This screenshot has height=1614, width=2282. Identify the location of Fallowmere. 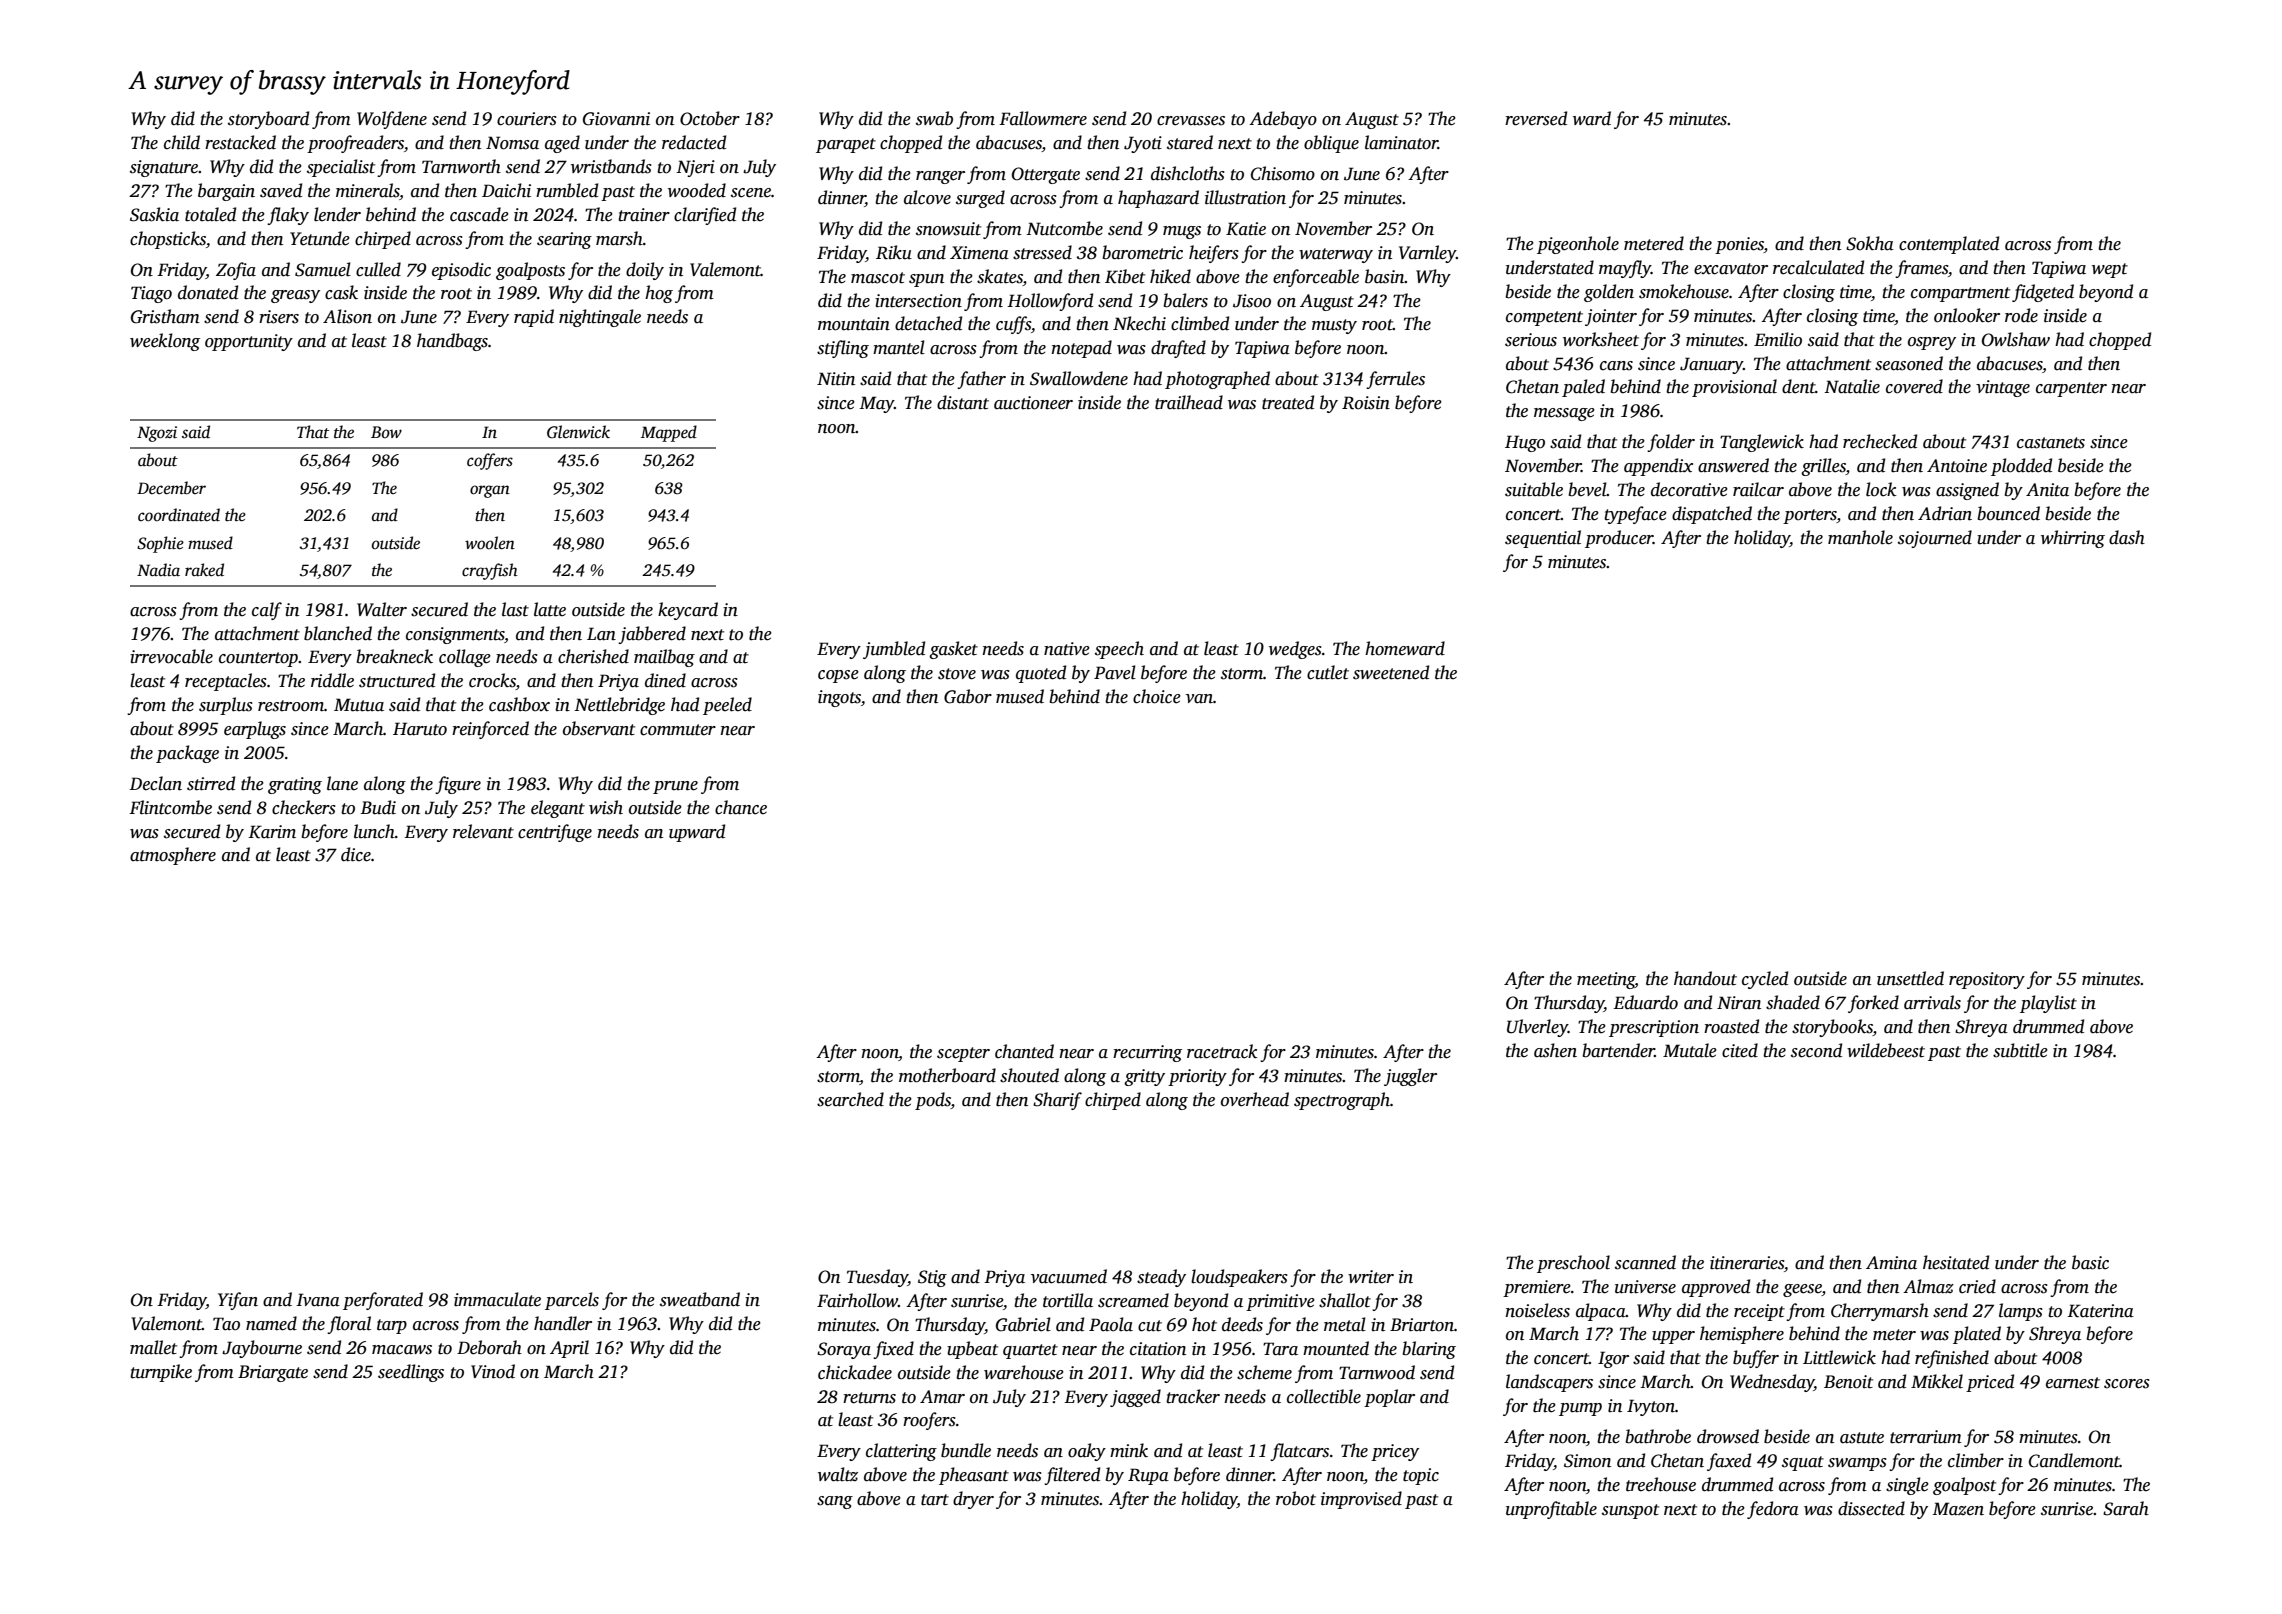
(1043, 118).
